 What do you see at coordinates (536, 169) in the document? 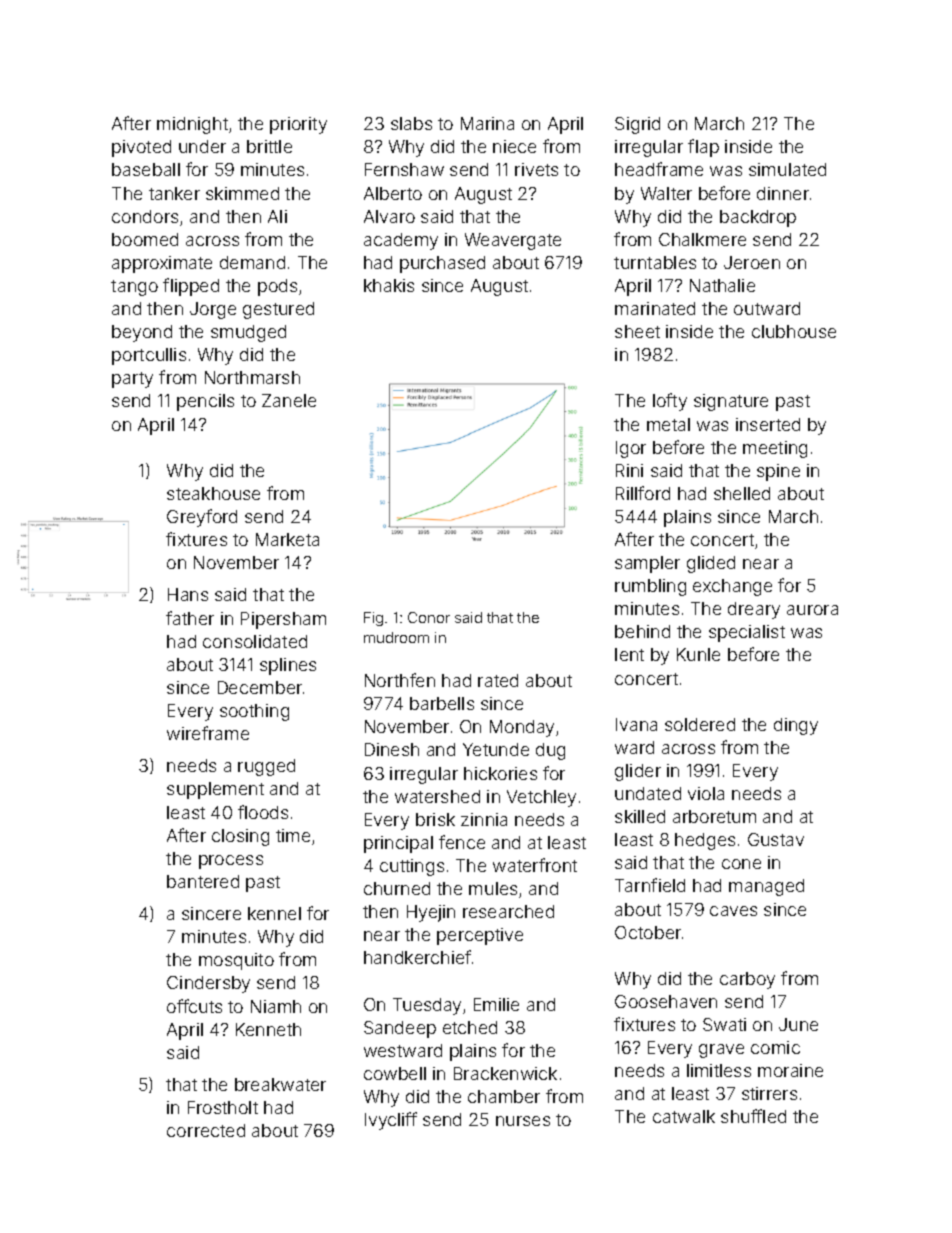
I see `rivets` at bounding box center [536, 169].
